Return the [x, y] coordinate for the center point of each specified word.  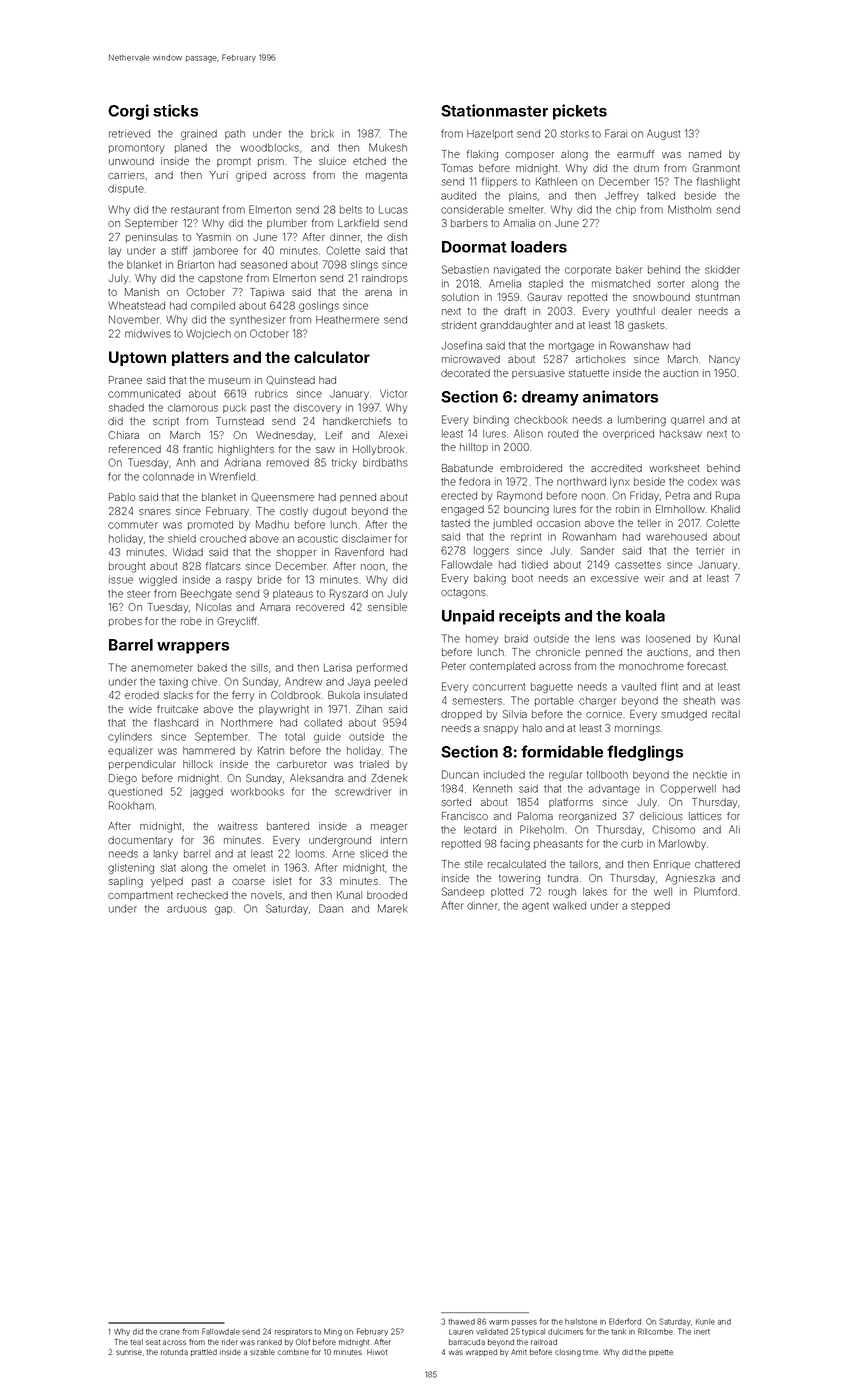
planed [191, 148]
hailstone [581, 1322]
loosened [668, 639]
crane [170, 1332]
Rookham [131, 805]
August [664, 134]
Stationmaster [494, 110]
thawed [461, 1322]
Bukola [344, 695]
